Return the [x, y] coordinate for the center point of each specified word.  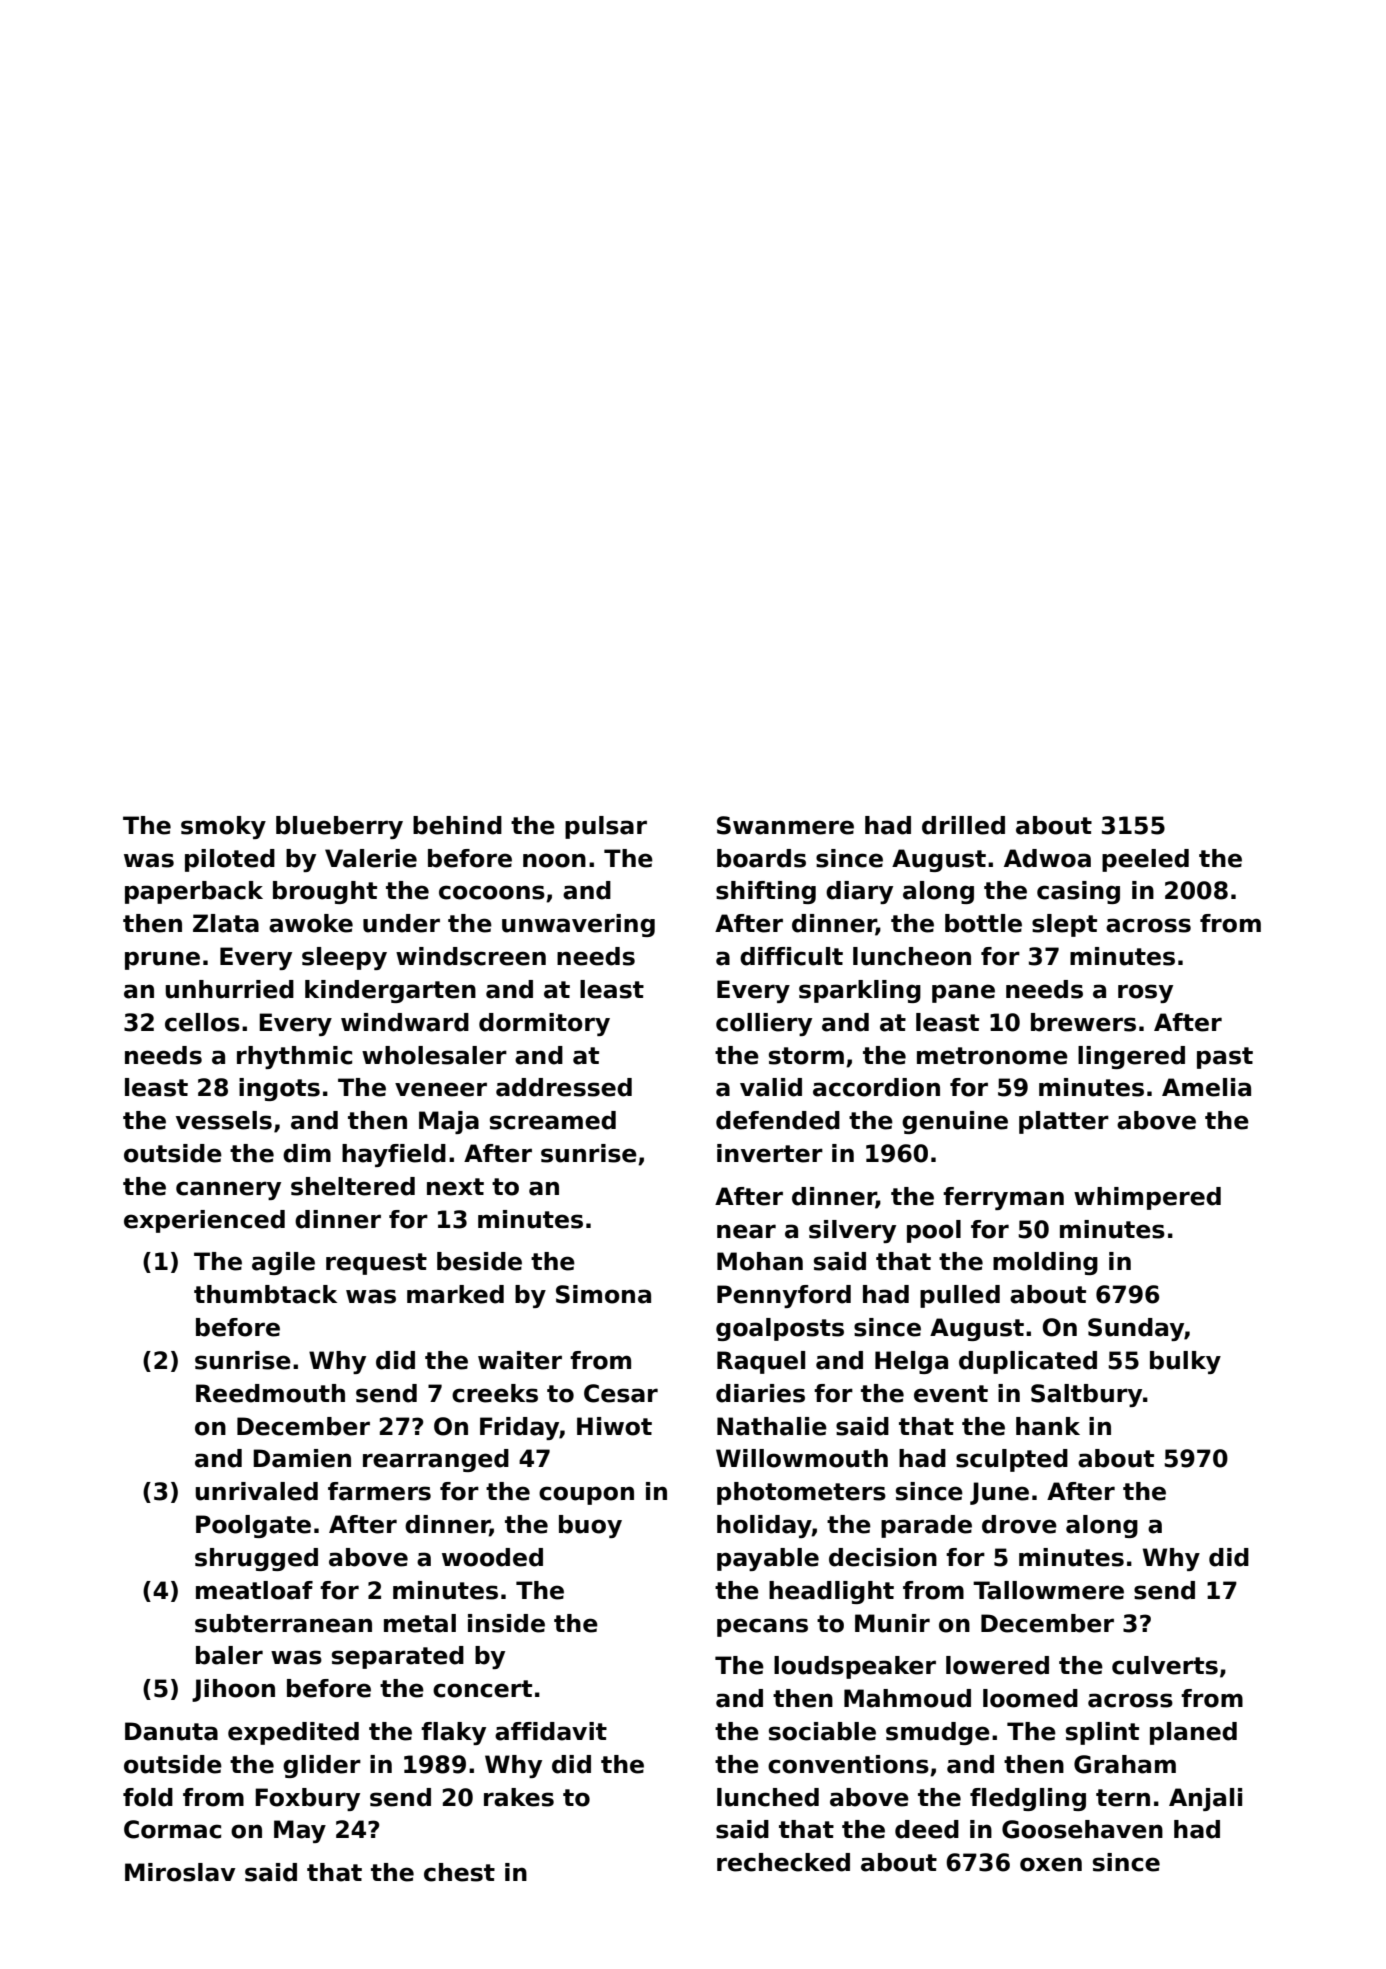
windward [405, 1022]
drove [1019, 1524]
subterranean [283, 1623]
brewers [1083, 1022]
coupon [586, 1495]
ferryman [1003, 1198]
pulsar [606, 827]
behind [457, 825]
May [300, 1831]
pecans [762, 1627]
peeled [1145, 860]
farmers [379, 1491]
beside [479, 1261]
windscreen [471, 956]
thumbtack [265, 1294]
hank [1048, 1426]
